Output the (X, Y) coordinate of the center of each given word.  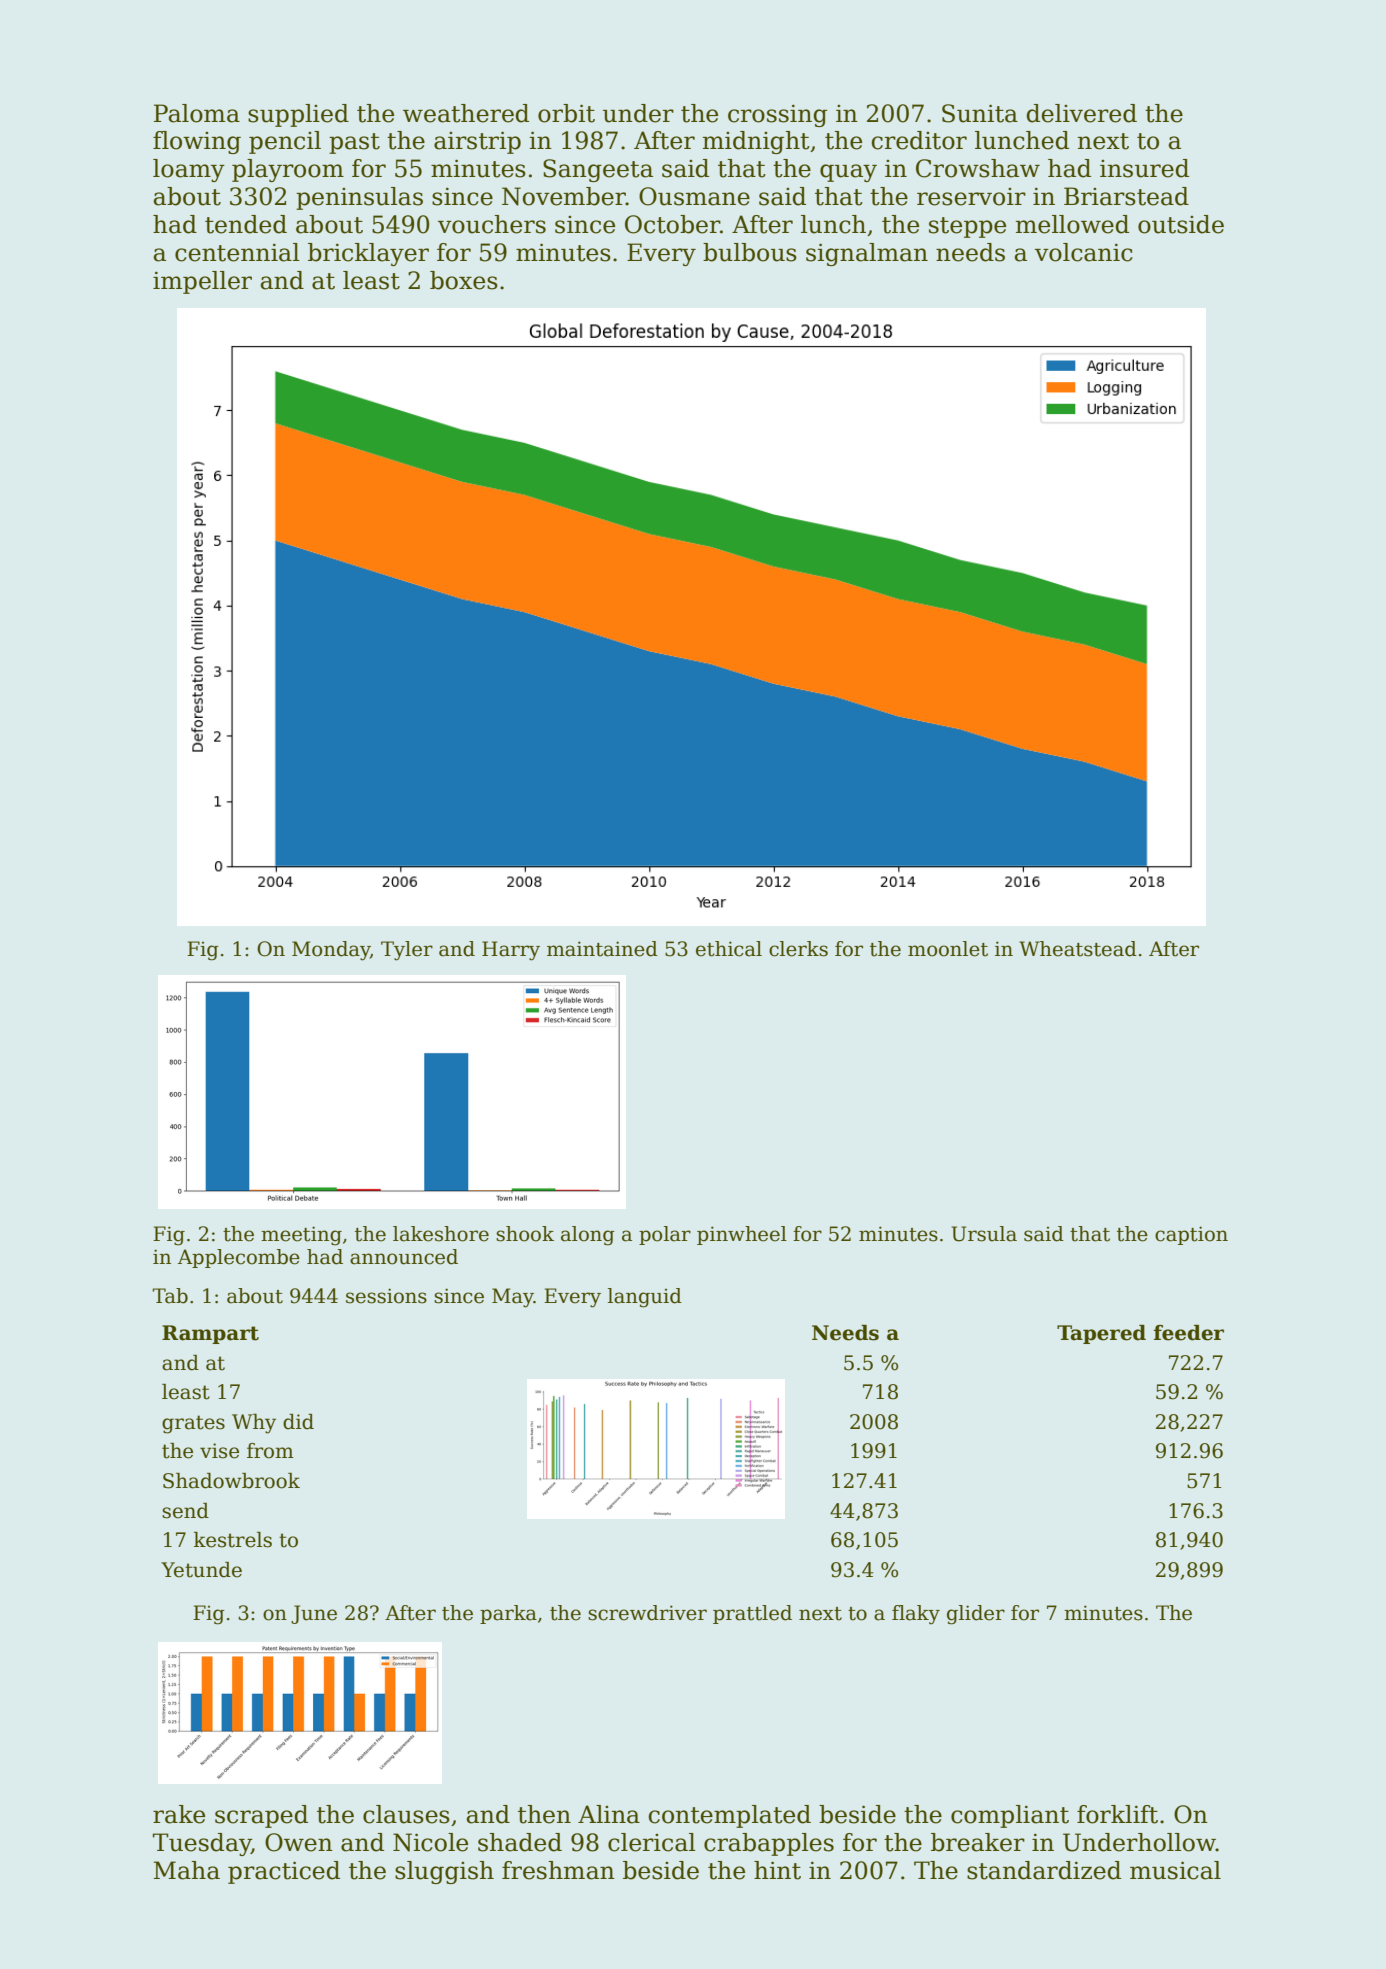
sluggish (444, 1872)
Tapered (1101, 1334)
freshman (558, 1870)
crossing (777, 115)
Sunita (980, 113)
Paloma (197, 113)
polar (665, 1235)
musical (1175, 1870)
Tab (170, 1296)
